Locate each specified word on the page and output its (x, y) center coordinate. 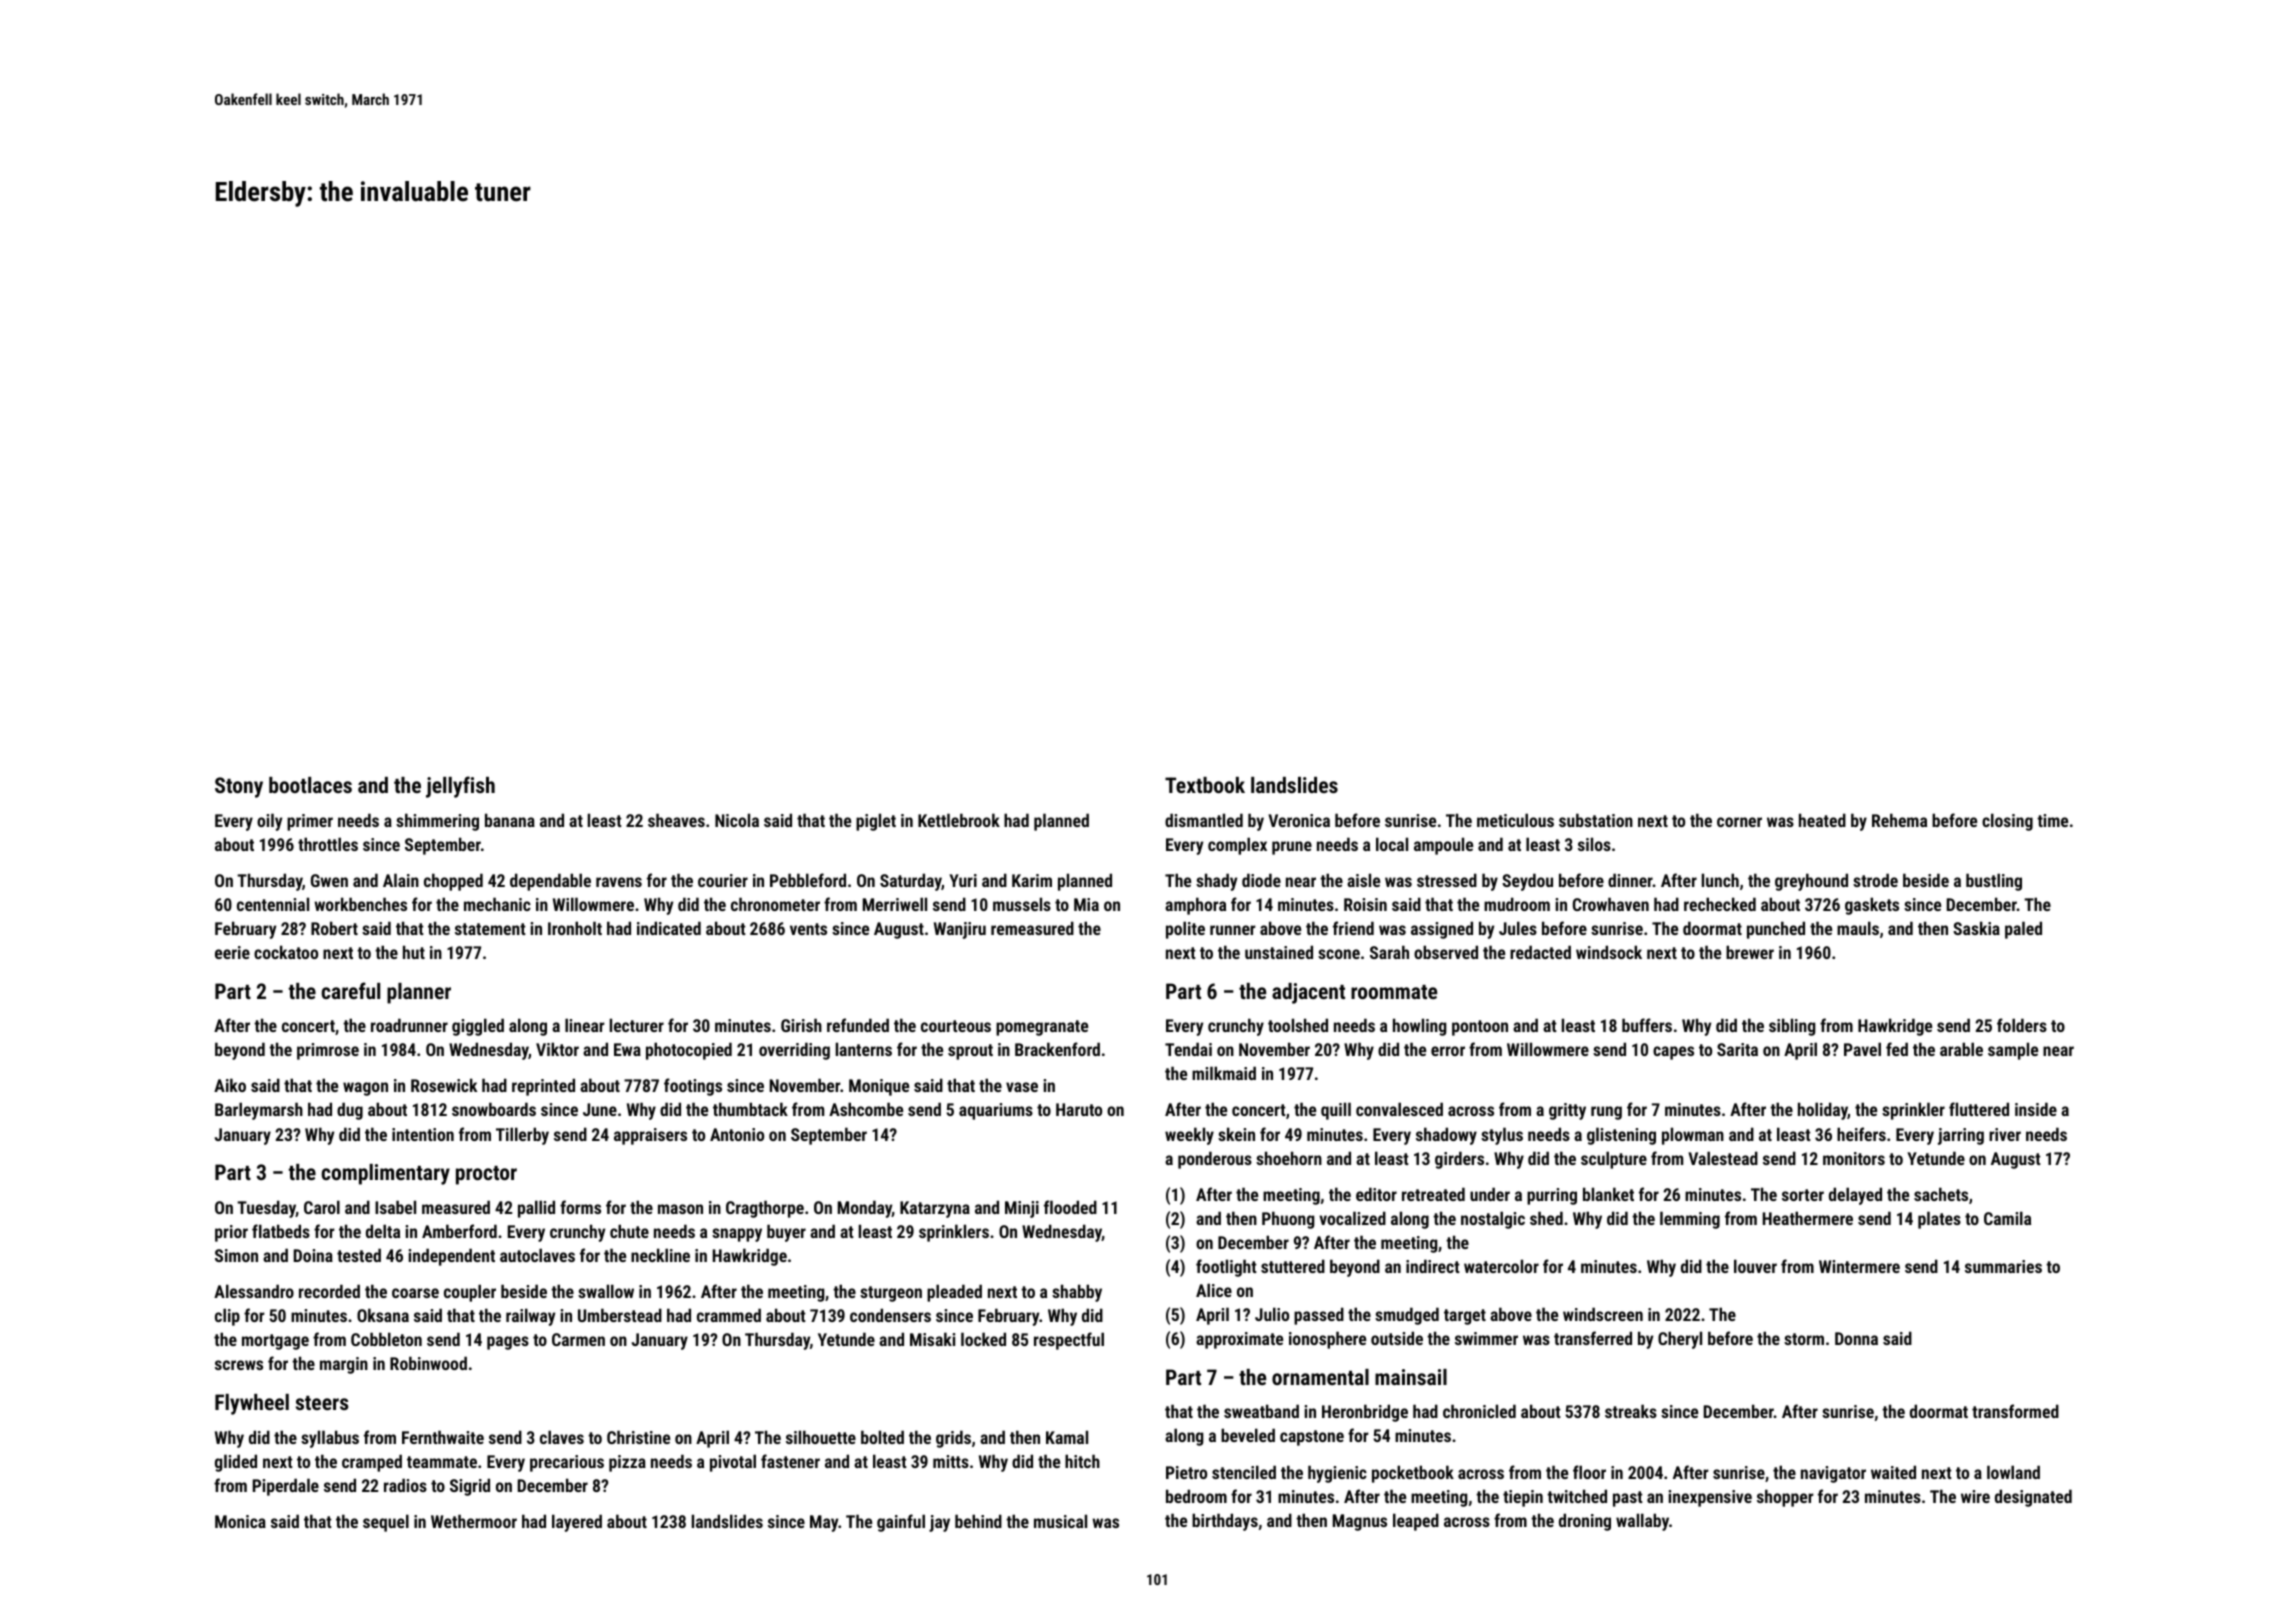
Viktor (557, 1049)
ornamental (1320, 1377)
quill (1336, 1111)
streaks (1631, 1411)
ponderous (1215, 1160)
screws (239, 1365)
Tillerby (522, 1136)
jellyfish (460, 787)
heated (1822, 820)
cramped (372, 1463)
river (2005, 1134)
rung (1606, 1113)
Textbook (1205, 785)
